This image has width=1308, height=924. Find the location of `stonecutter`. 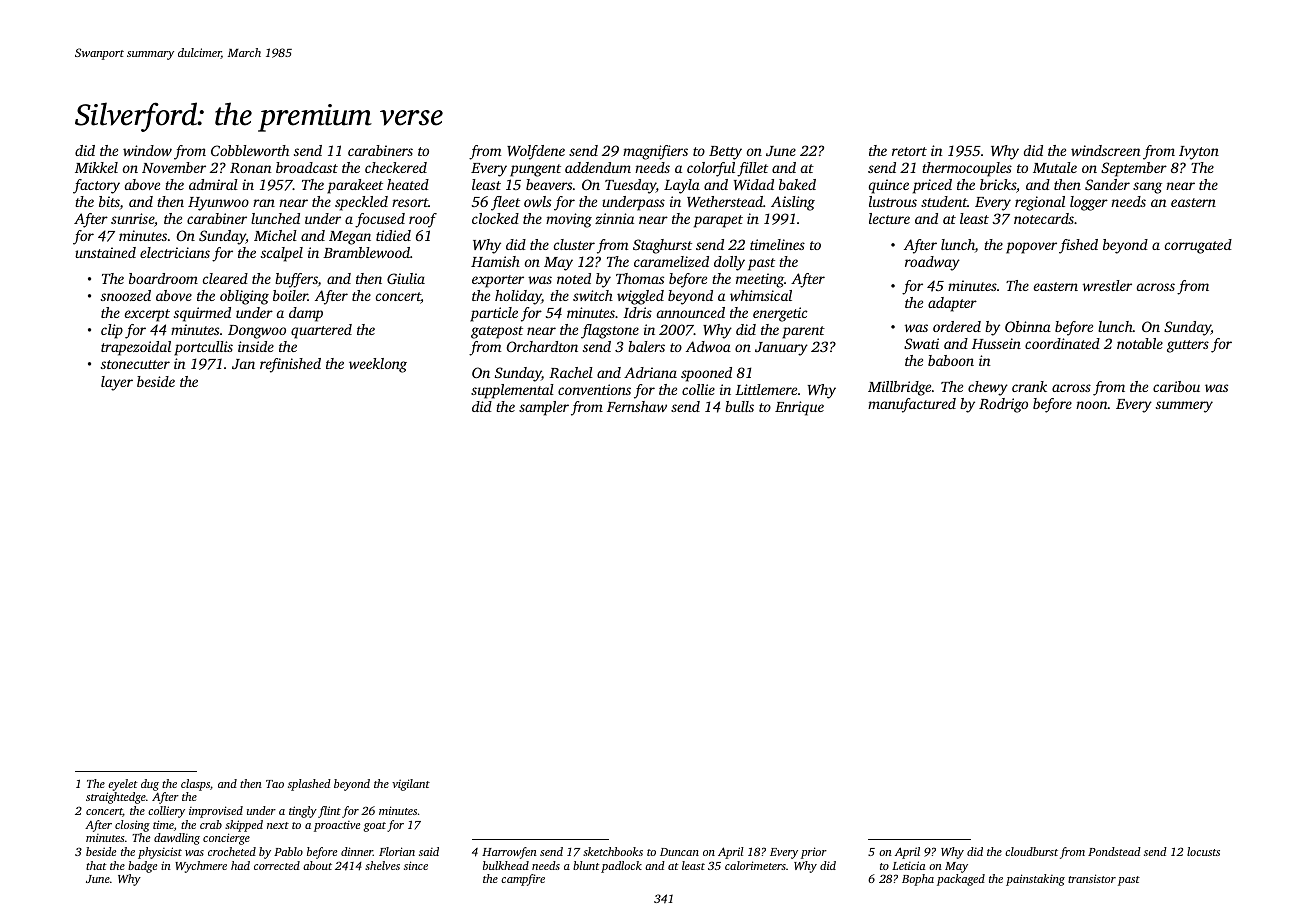

stonecutter is located at coordinates (135, 364).
